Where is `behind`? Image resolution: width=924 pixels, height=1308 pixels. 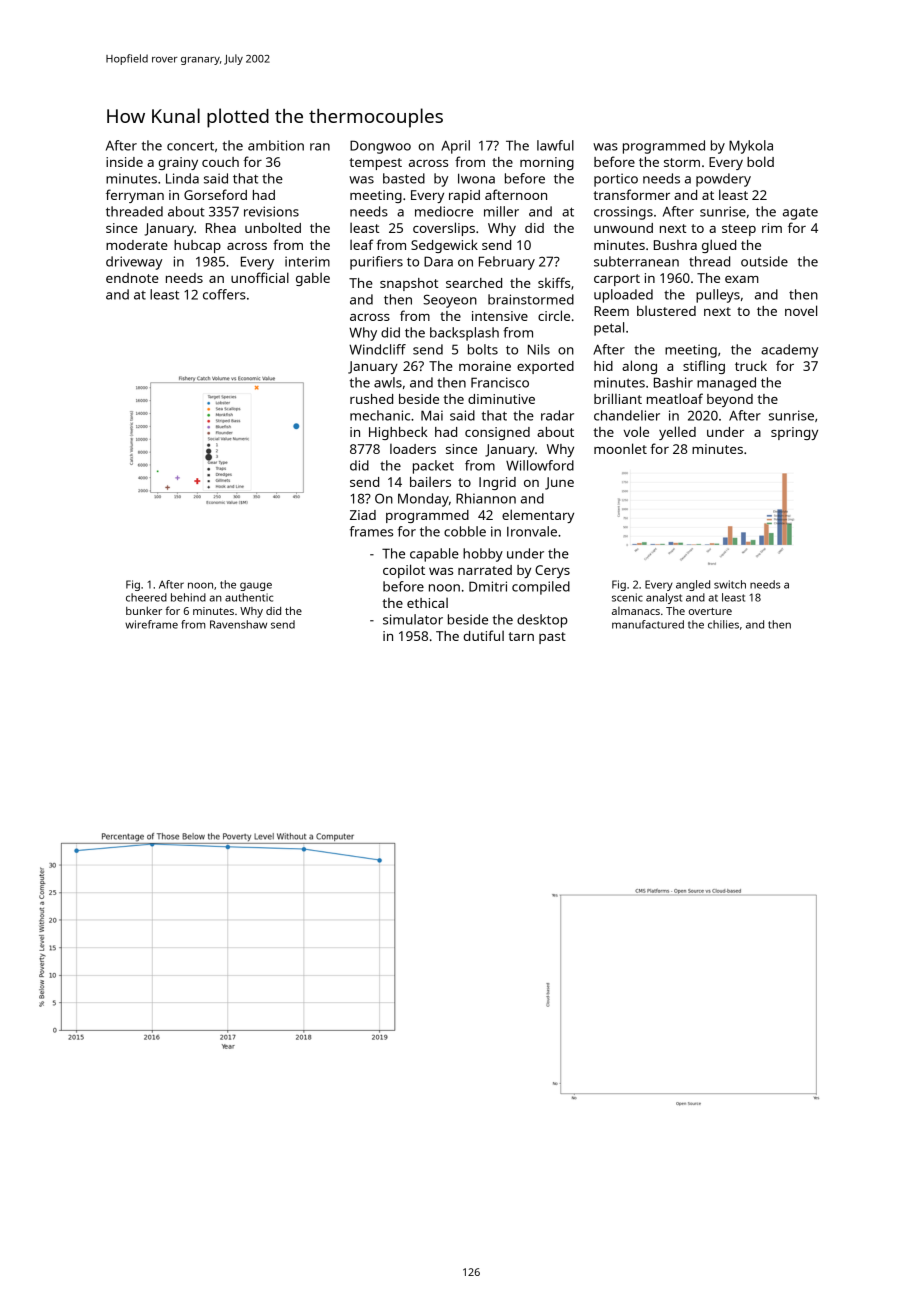 behind is located at coordinates (188, 597).
